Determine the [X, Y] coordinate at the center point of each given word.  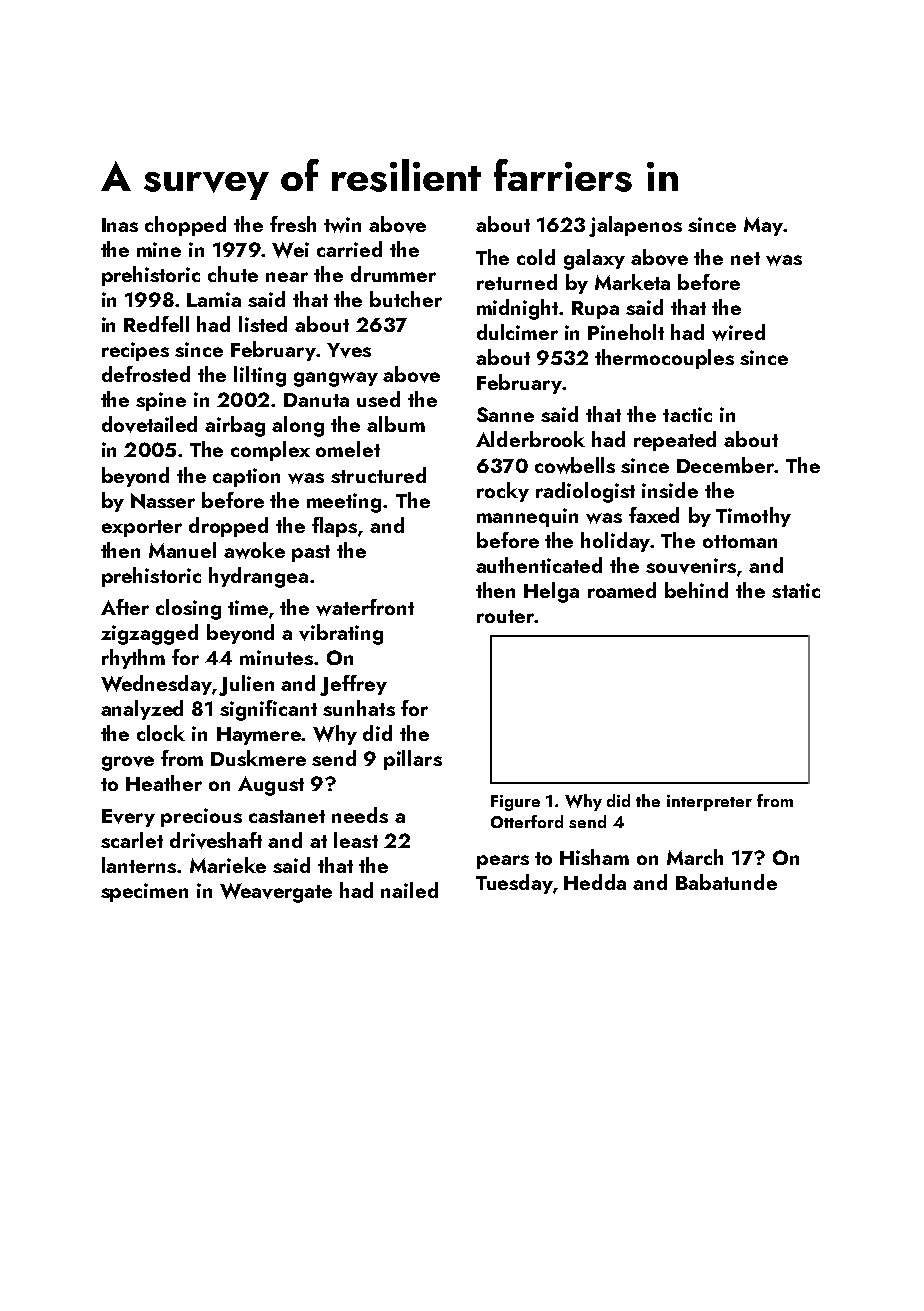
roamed [622, 590]
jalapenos [635, 226]
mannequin [527, 517]
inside [670, 490]
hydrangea [258, 577]
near [287, 277]
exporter [142, 528]
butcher [406, 299]
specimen [144, 892]
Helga [551, 592]
